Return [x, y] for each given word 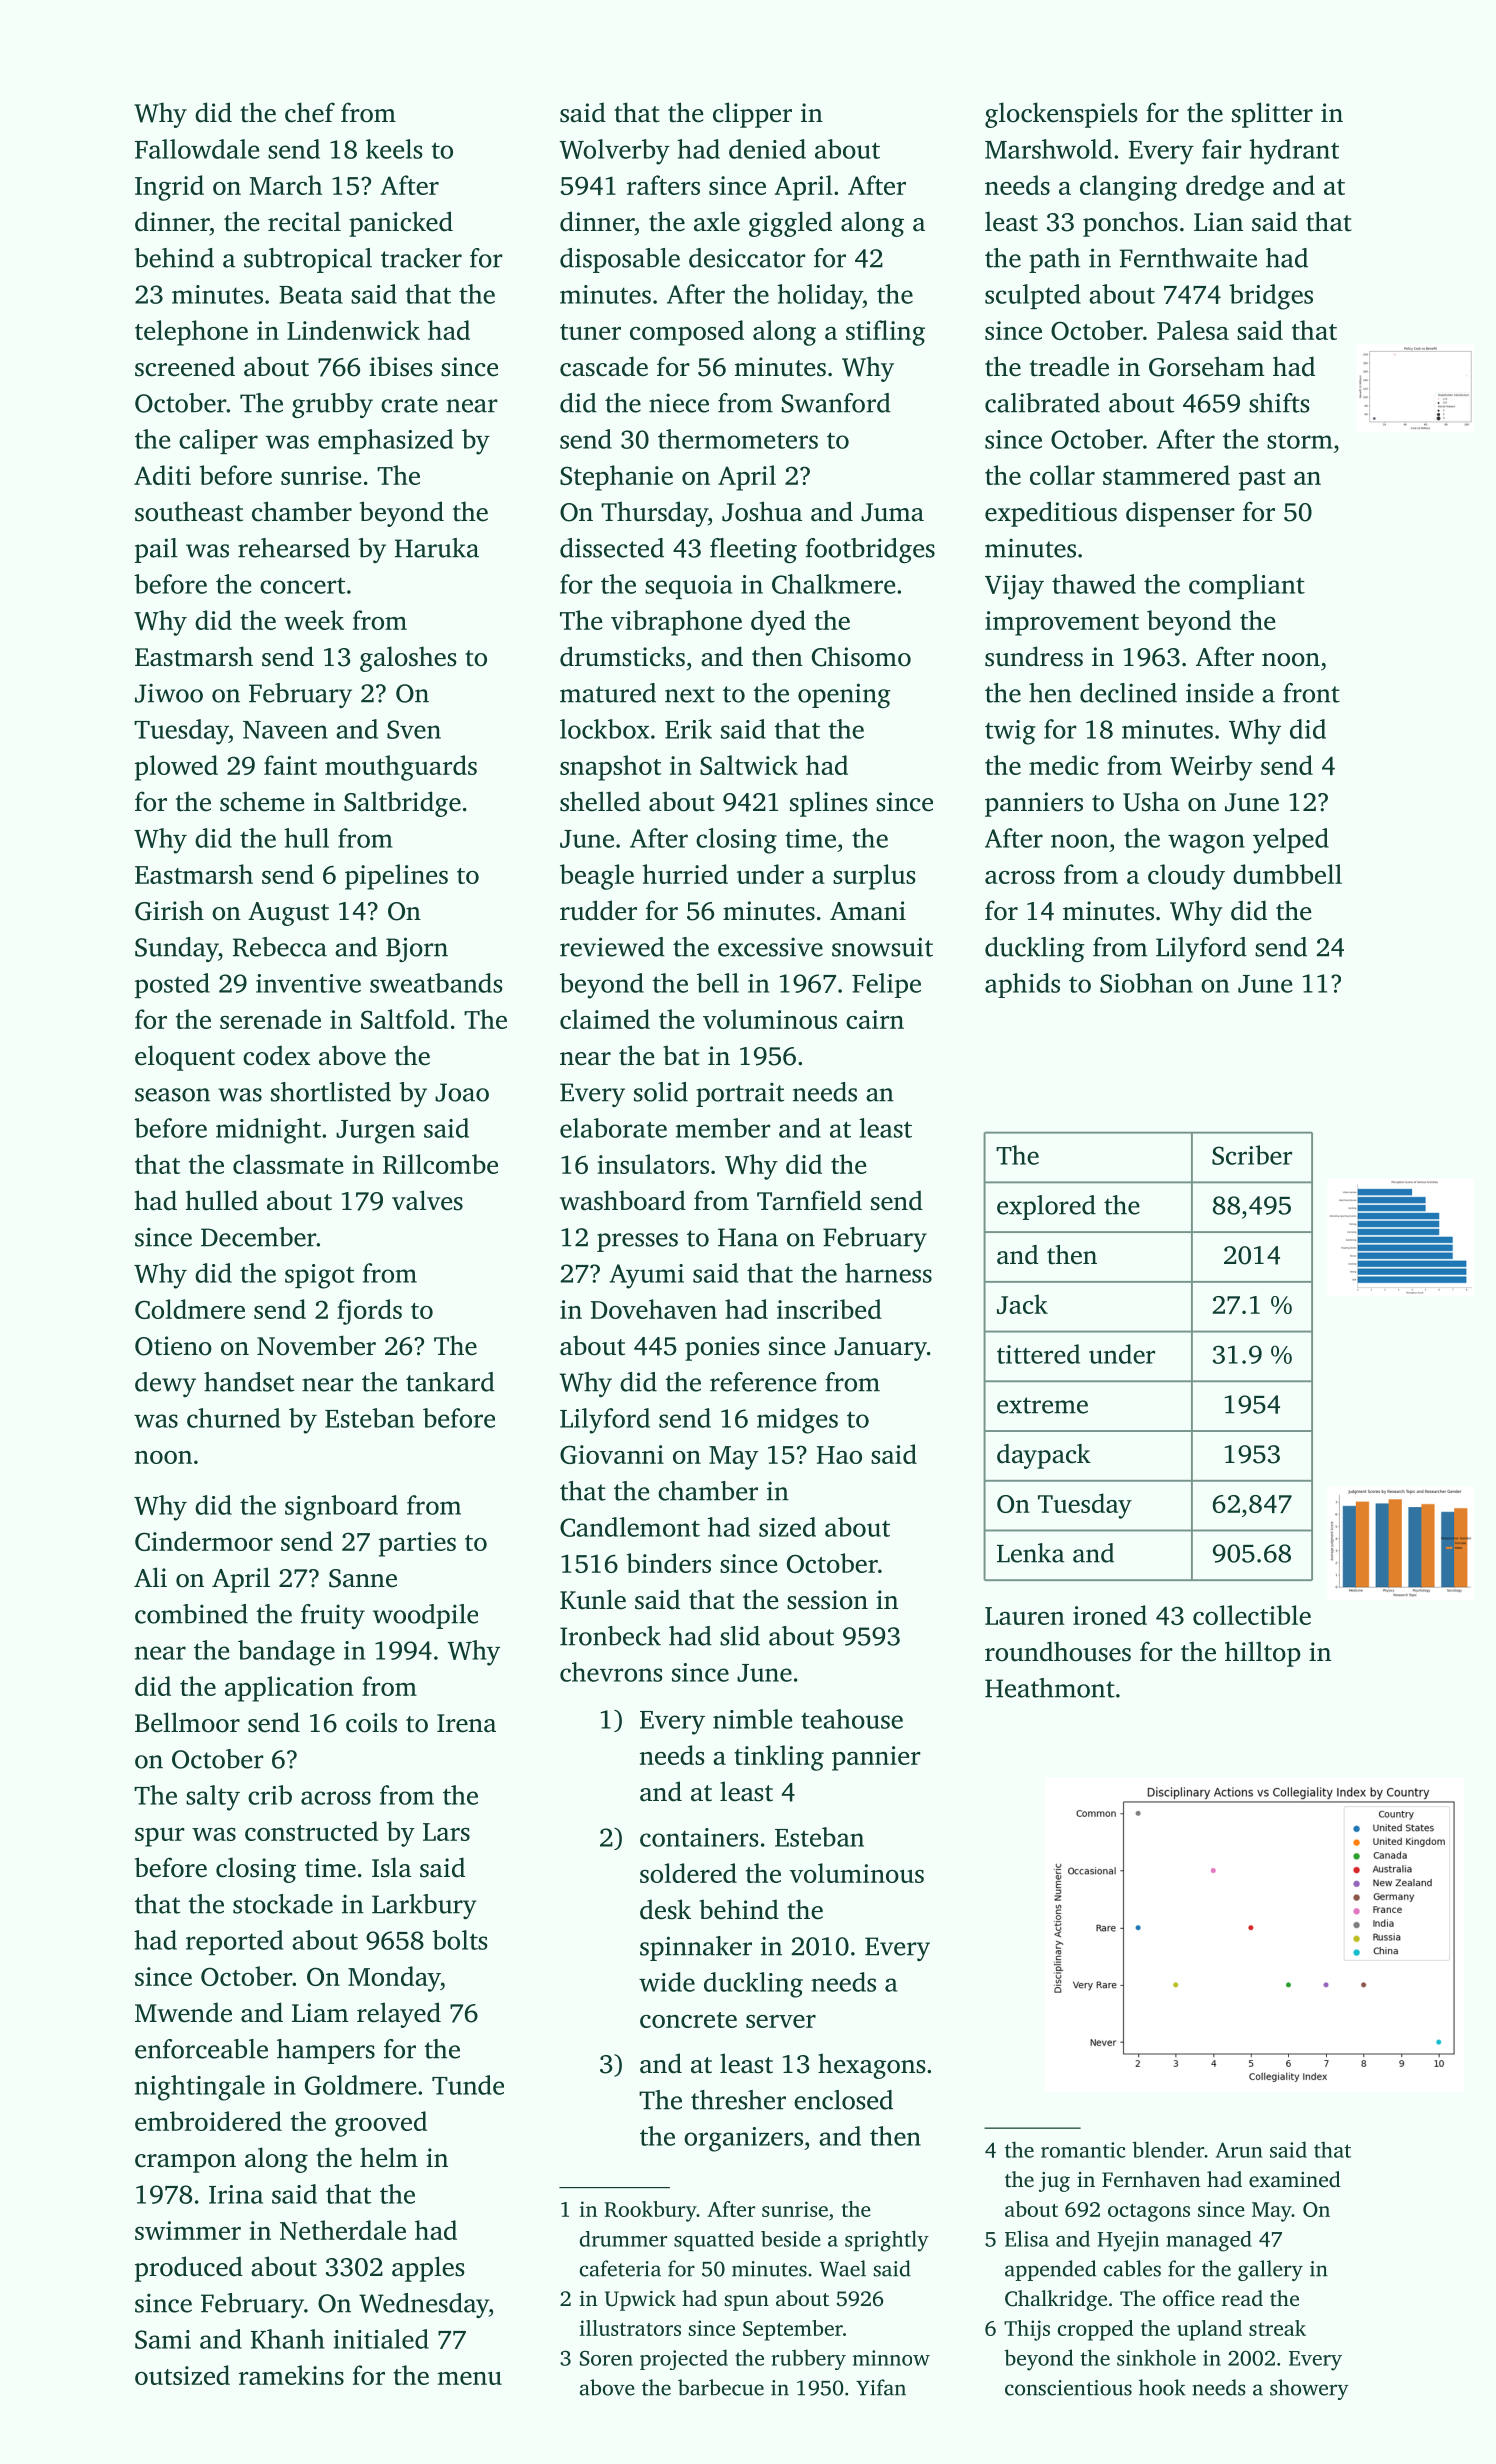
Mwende [183, 2012]
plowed [176, 768]
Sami [163, 2339]
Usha [1151, 801]
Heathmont [1050, 1688]
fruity [333, 1616]
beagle [597, 877]
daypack [1044, 1456]
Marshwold [1048, 149]
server [781, 2021]
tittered [1038, 1354]
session [827, 1600]
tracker [421, 258]
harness [888, 1273]
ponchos [1130, 224]
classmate [288, 1164]
